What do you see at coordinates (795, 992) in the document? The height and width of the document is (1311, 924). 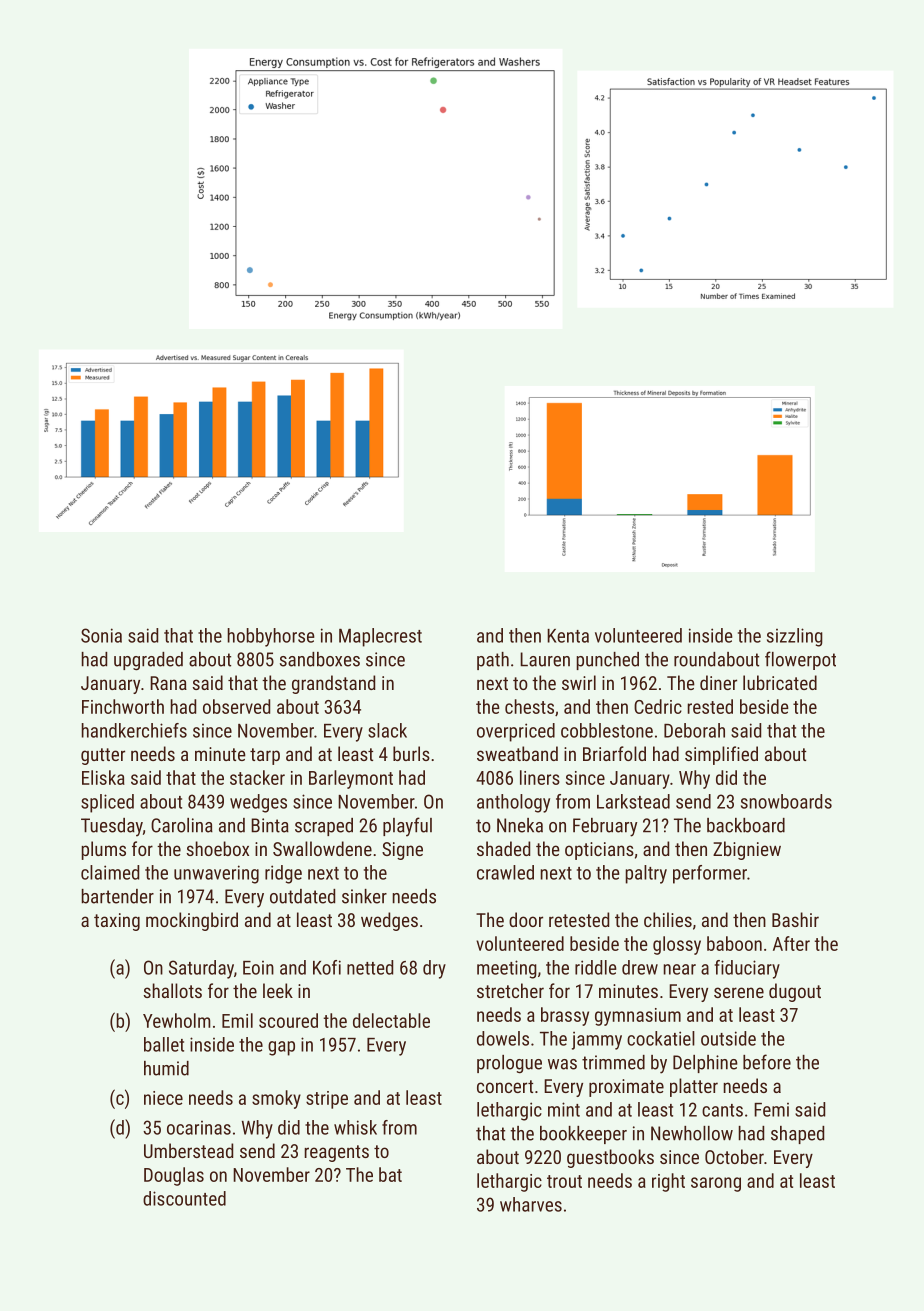 I see `dugout` at bounding box center [795, 992].
